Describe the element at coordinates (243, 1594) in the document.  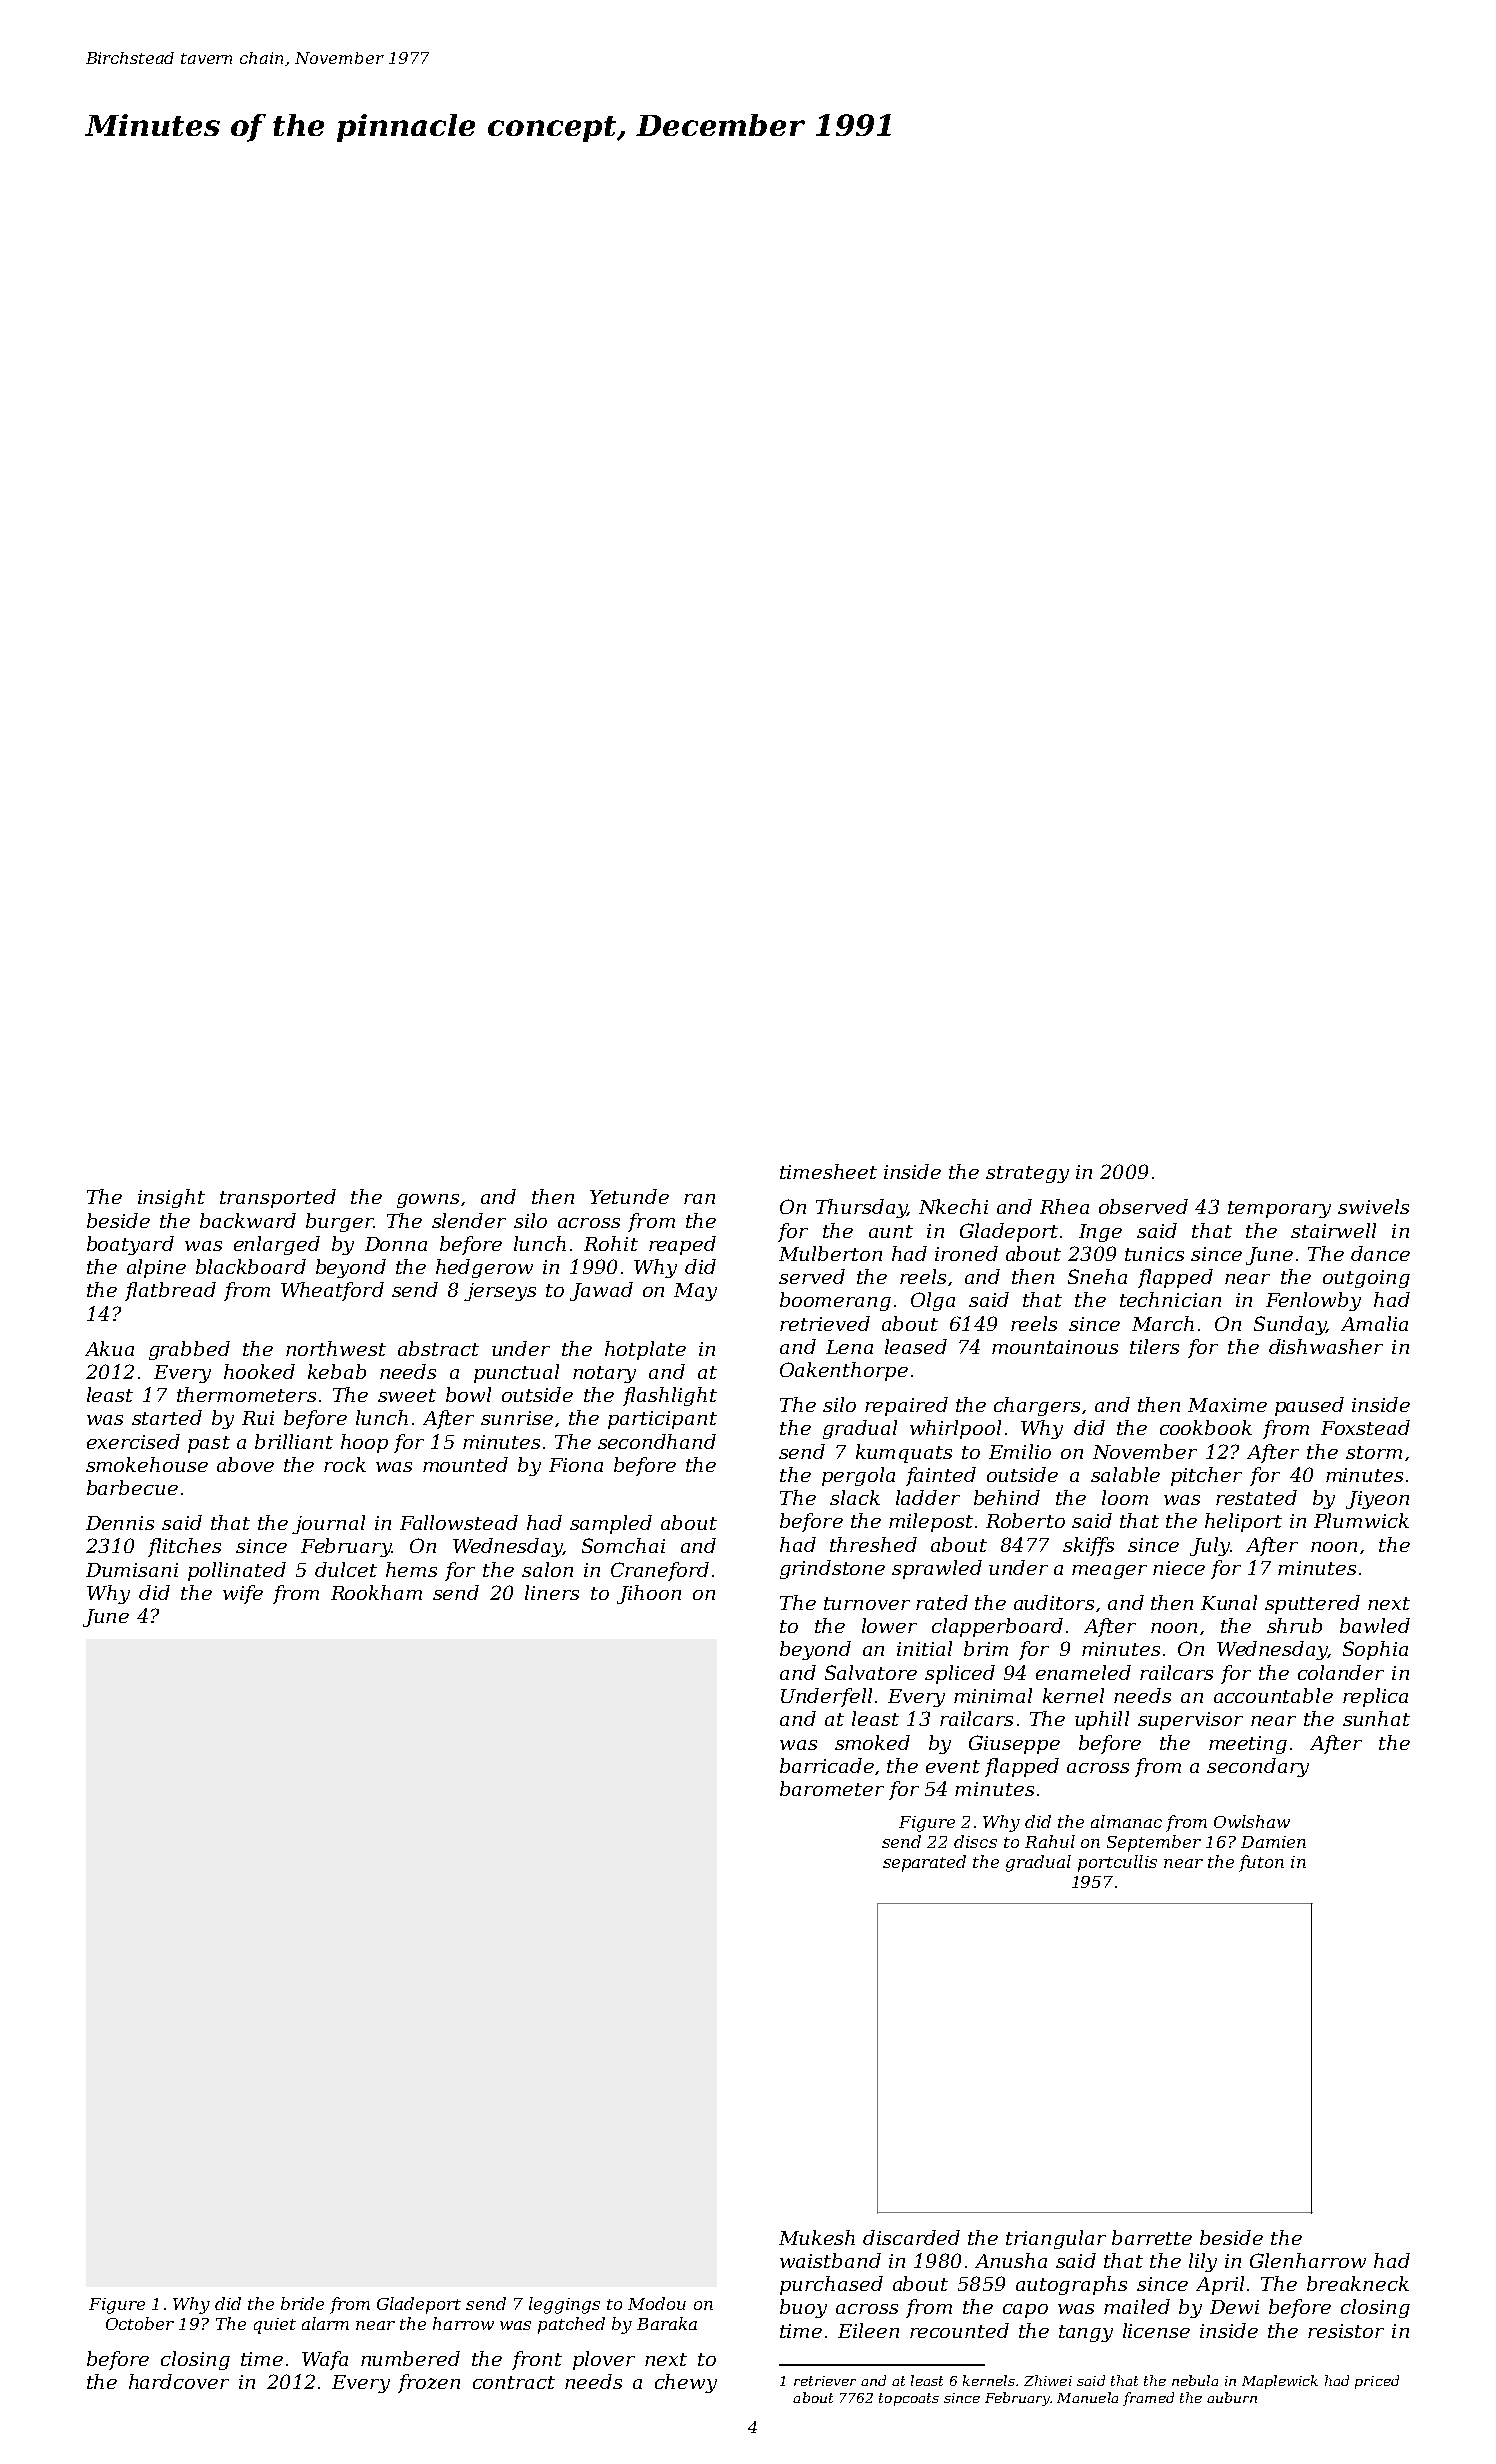
I see `wife` at that location.
